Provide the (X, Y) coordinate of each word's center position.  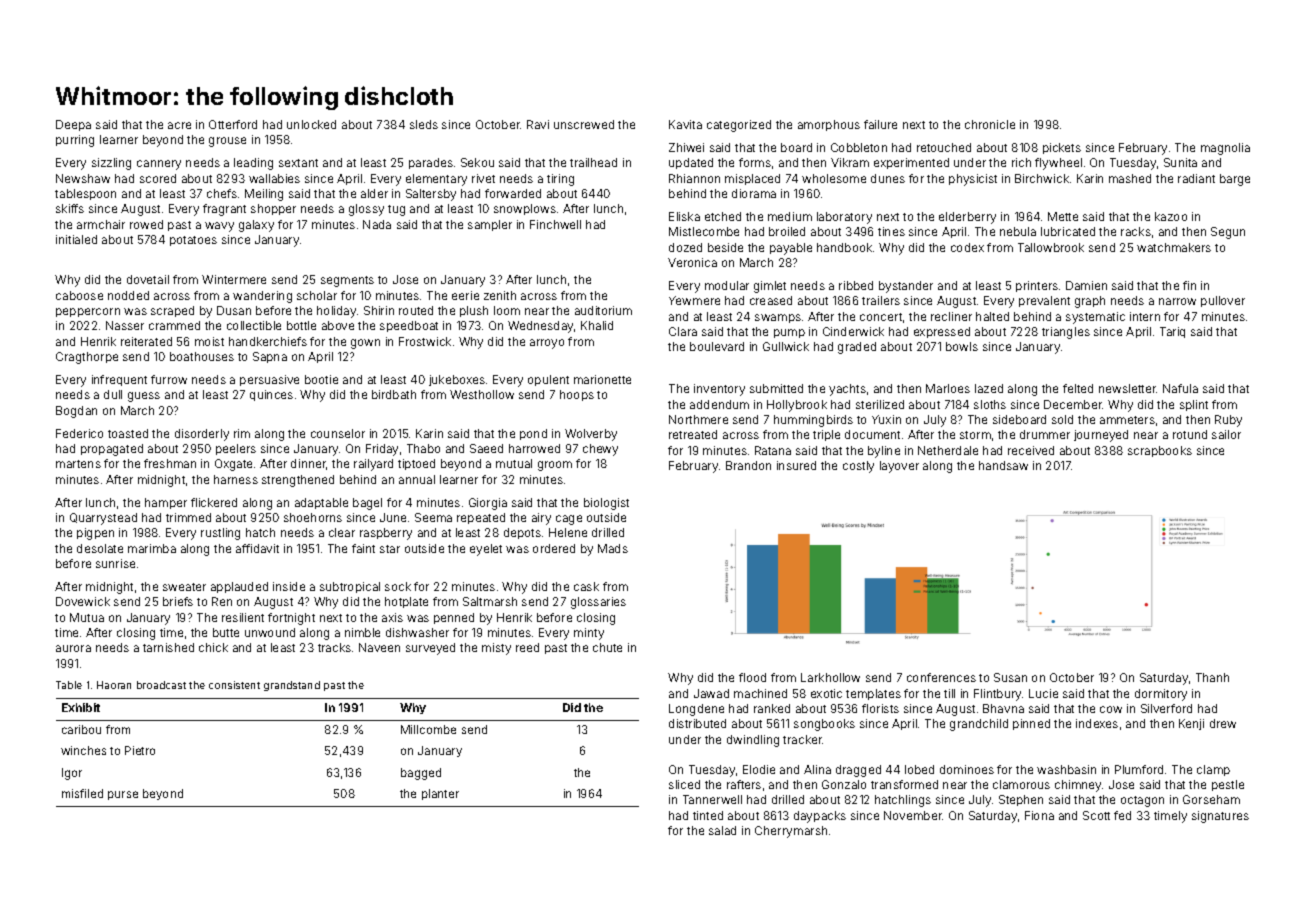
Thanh (1212, 677)
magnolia (1225, 149)
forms (755, 162)
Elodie (759, 769)
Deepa (73, 125)
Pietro (140, 750)
